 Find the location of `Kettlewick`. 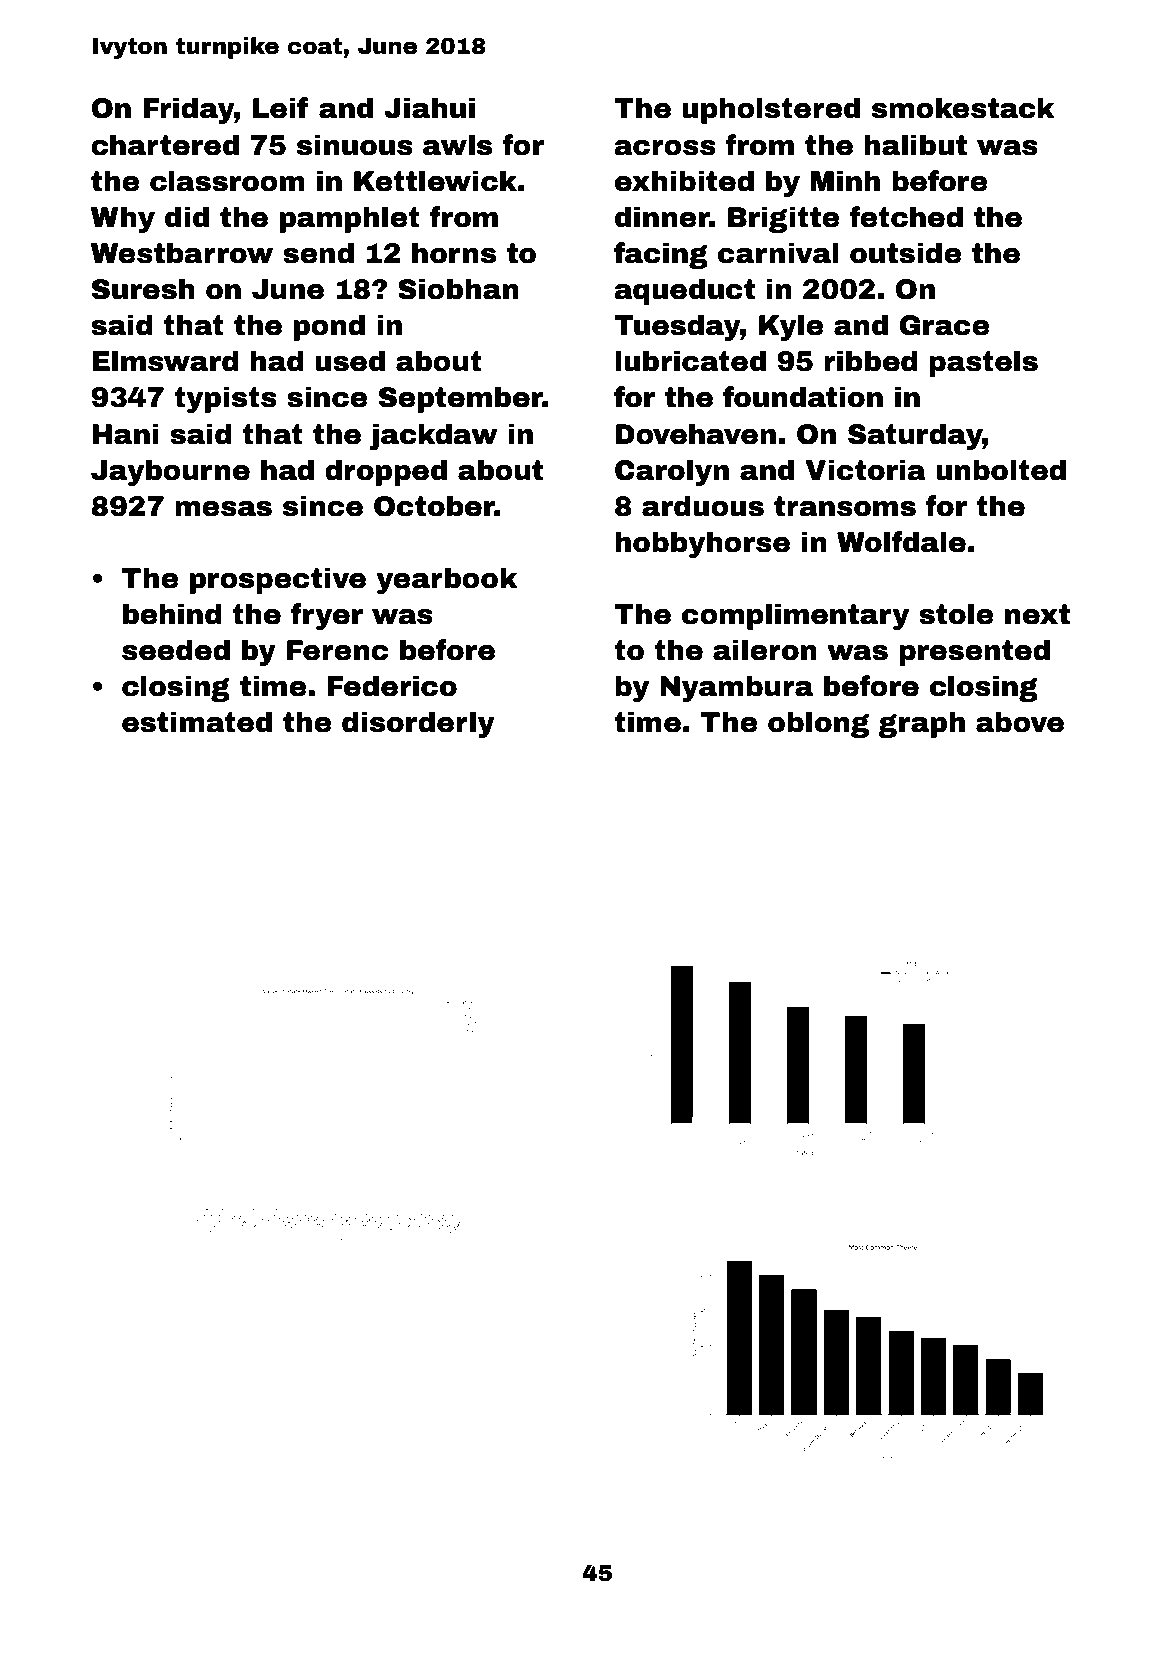

Kettlewick is located at coordinates (435, 181).
